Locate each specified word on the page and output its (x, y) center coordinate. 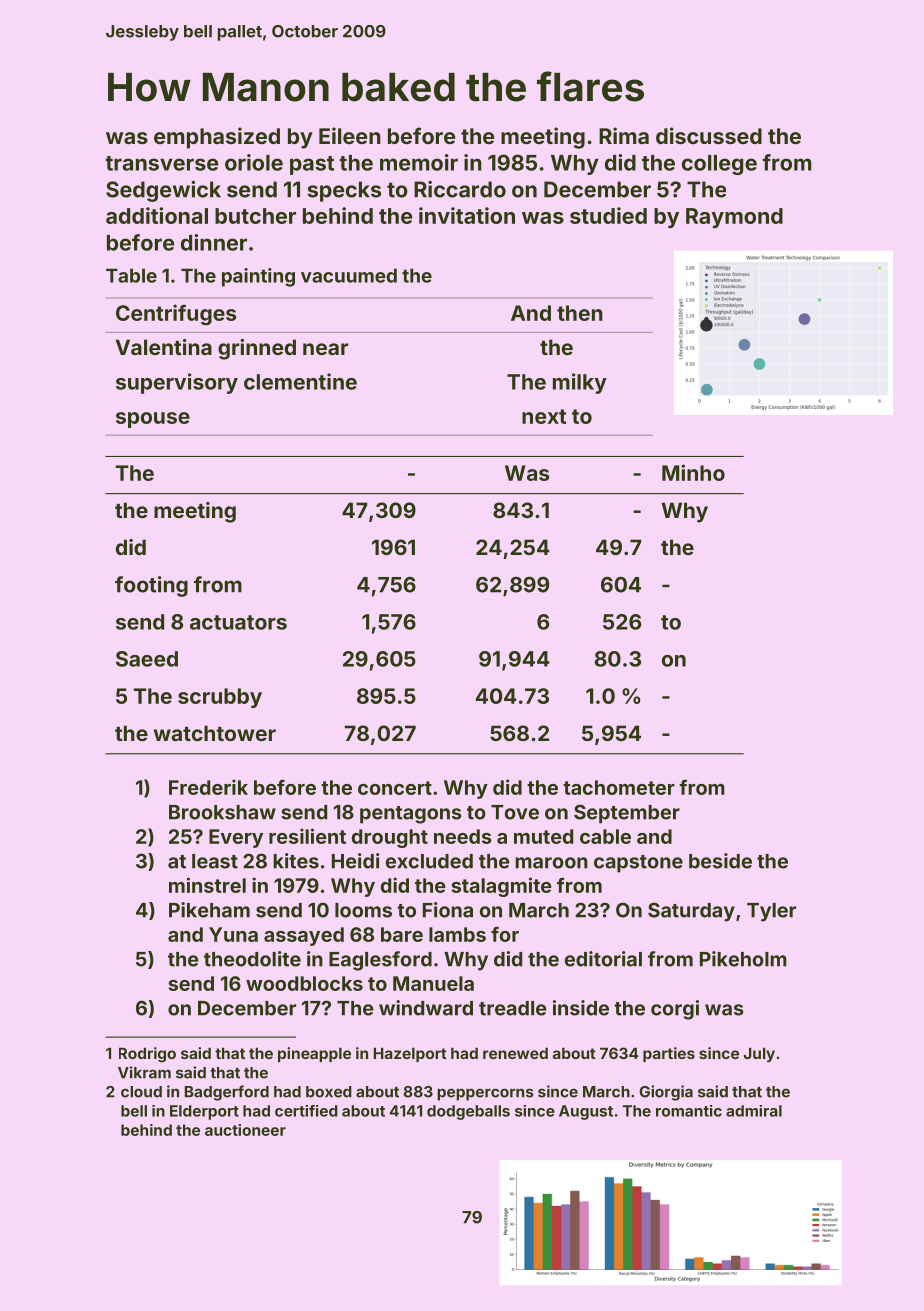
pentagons (411, 815)
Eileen (350, 135)
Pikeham (209, 910)
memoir (419, 162)
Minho (693, 472)
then (580, 313)
